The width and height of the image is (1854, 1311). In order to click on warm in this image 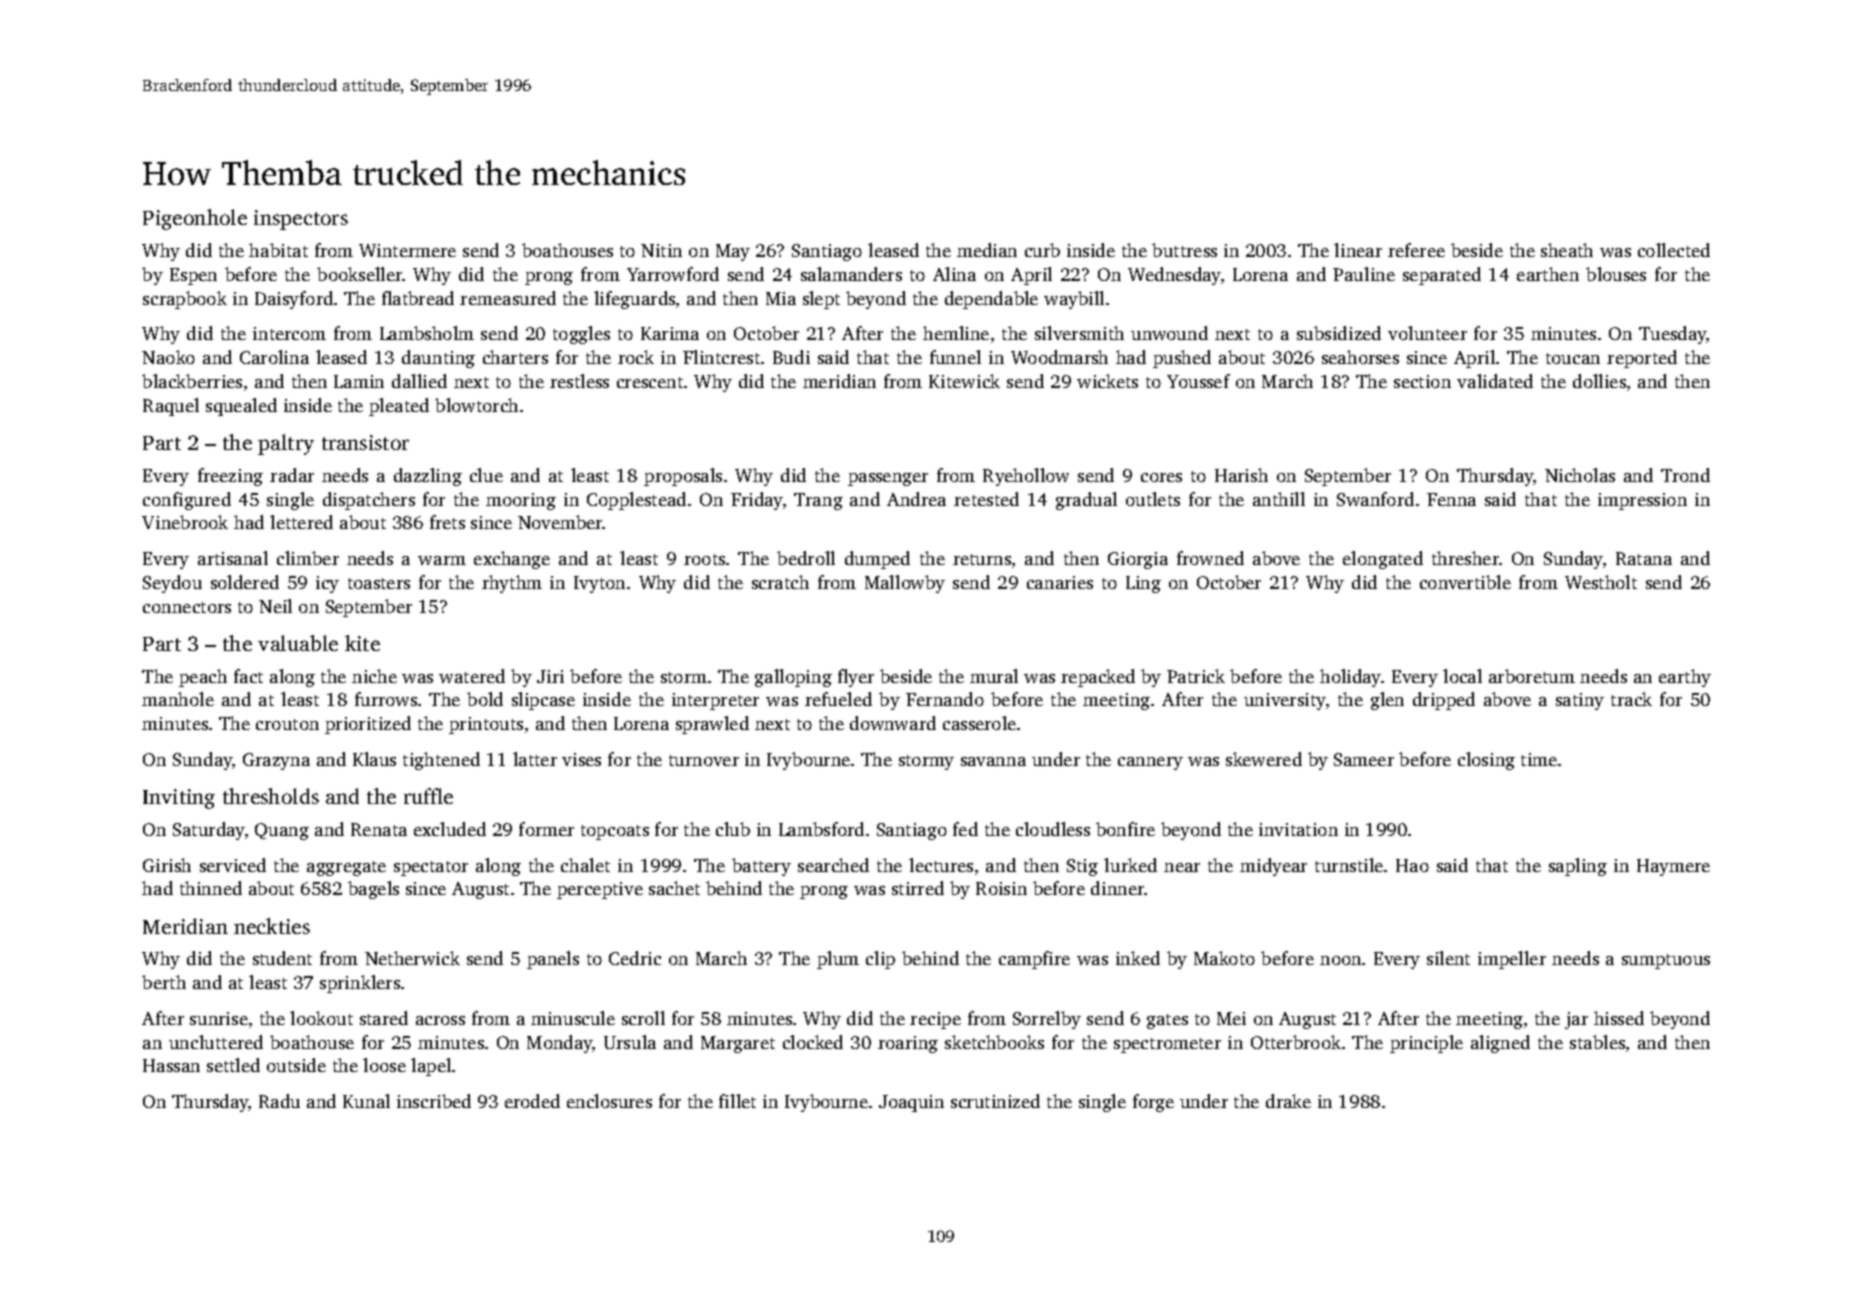, I will do `click(442, 560)`.
